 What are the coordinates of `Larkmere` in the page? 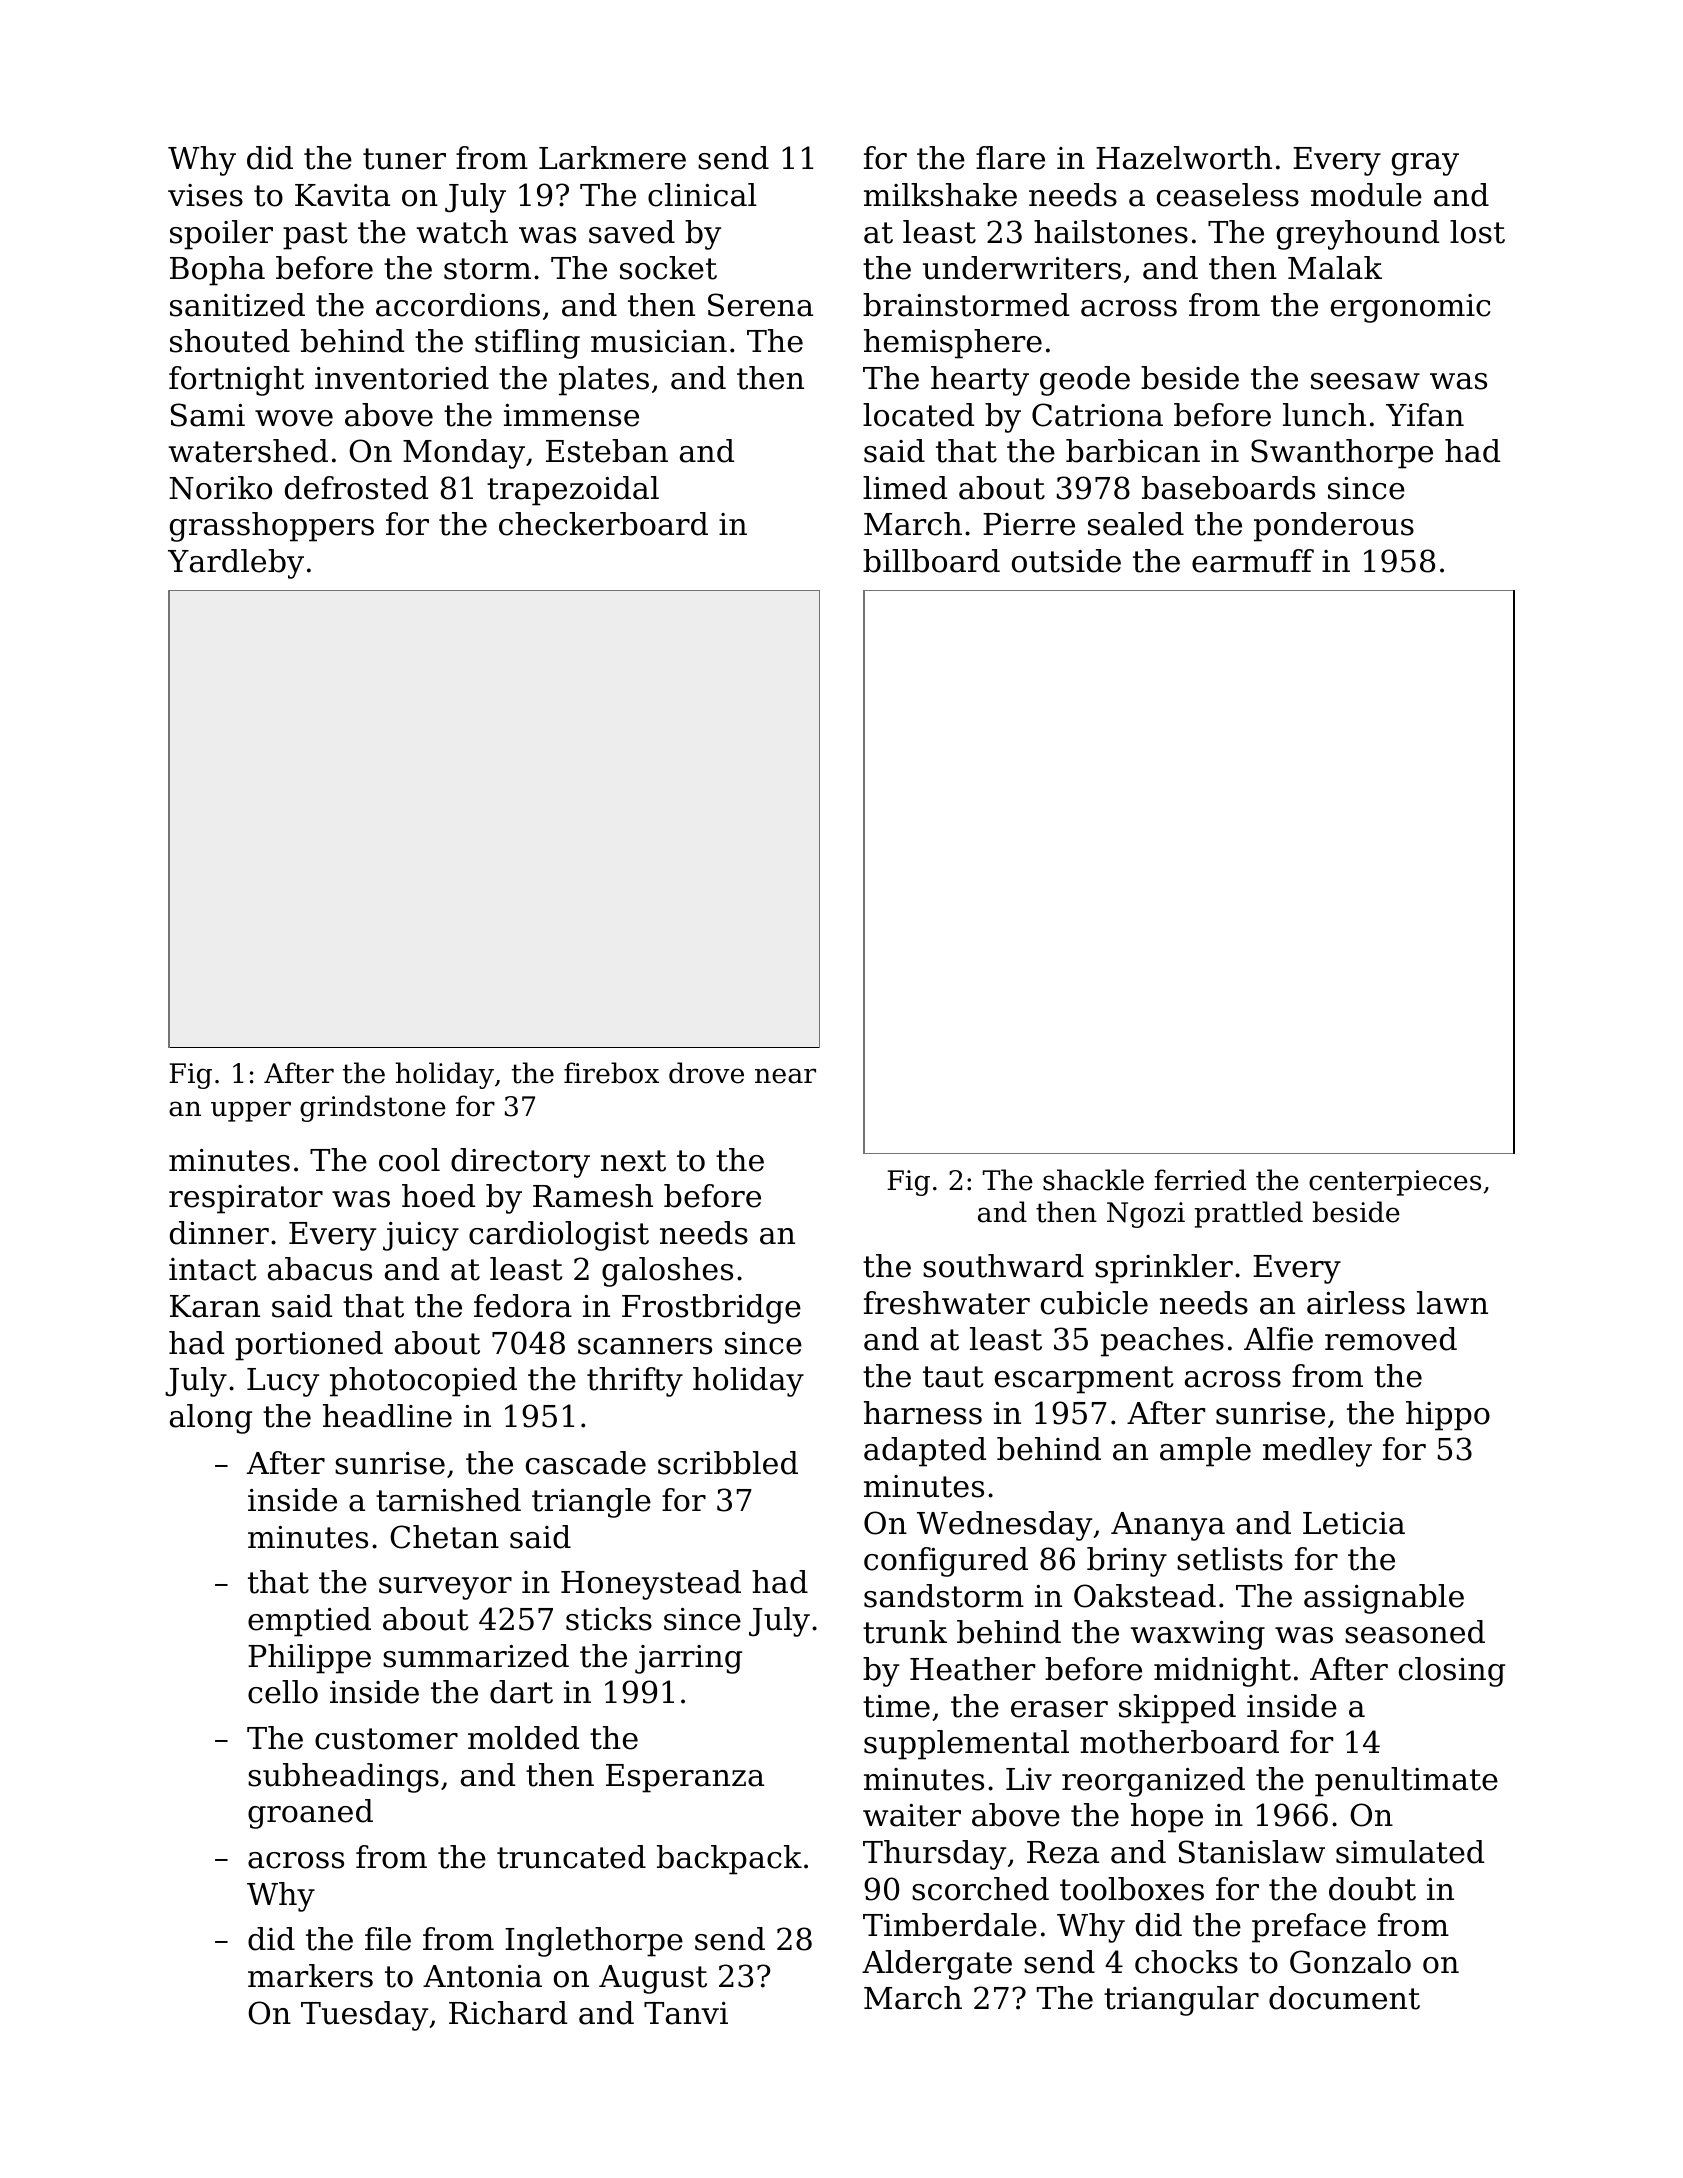 It's located at (612, 158).
